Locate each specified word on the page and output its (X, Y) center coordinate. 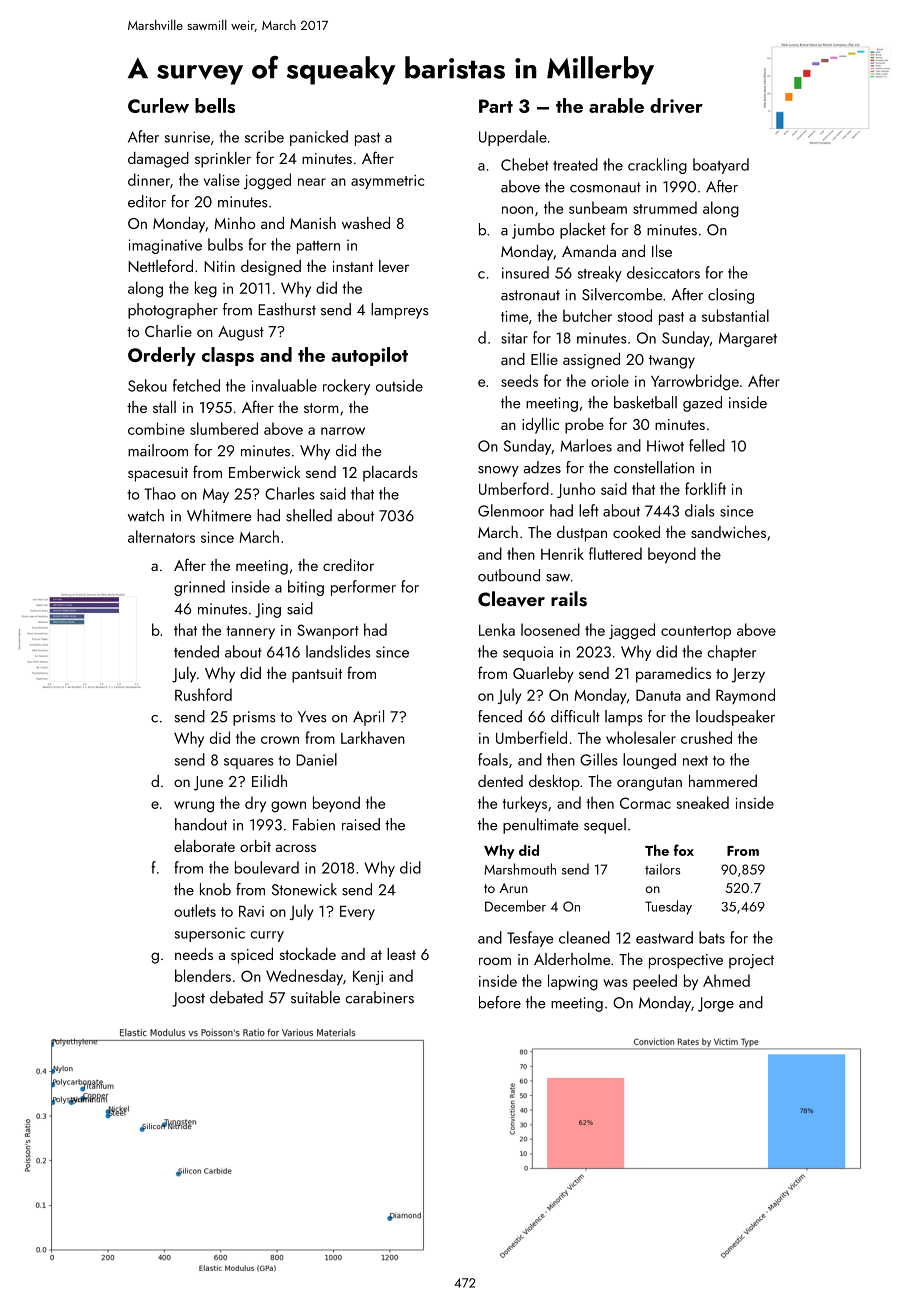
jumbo (533, 231)
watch (146, 515)
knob (215, 889)
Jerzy (748, 675)
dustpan (582, 534)
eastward (664, 937)
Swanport (328, 631)
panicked (319, 138)
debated (236, 997)
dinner (149, 179)
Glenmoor (511, 510)
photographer (173, 311)
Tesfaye (530, 939)
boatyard (721, 166)
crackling (657, 166)
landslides (338, 651)
